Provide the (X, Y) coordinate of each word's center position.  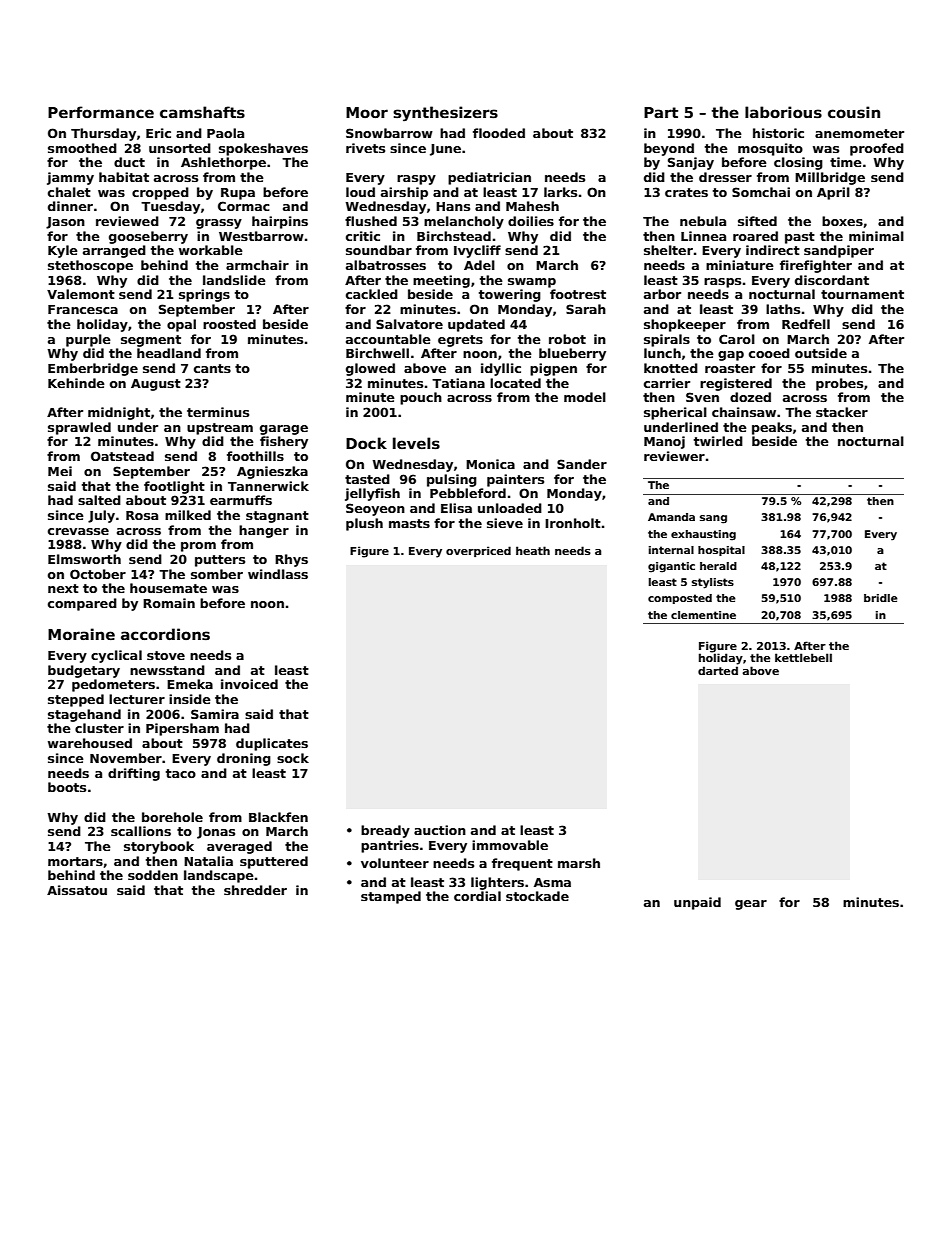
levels (416, 443)
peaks (772, 428)
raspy (416, 180)
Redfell (806, 324)
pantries (390, 846)
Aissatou (77, 890)
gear (751, 905)
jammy (70, 178)
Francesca (83, 309)
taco (181, 773)
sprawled (79, 428)
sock (293, 758)
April (833, 193)
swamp (532, 283)
